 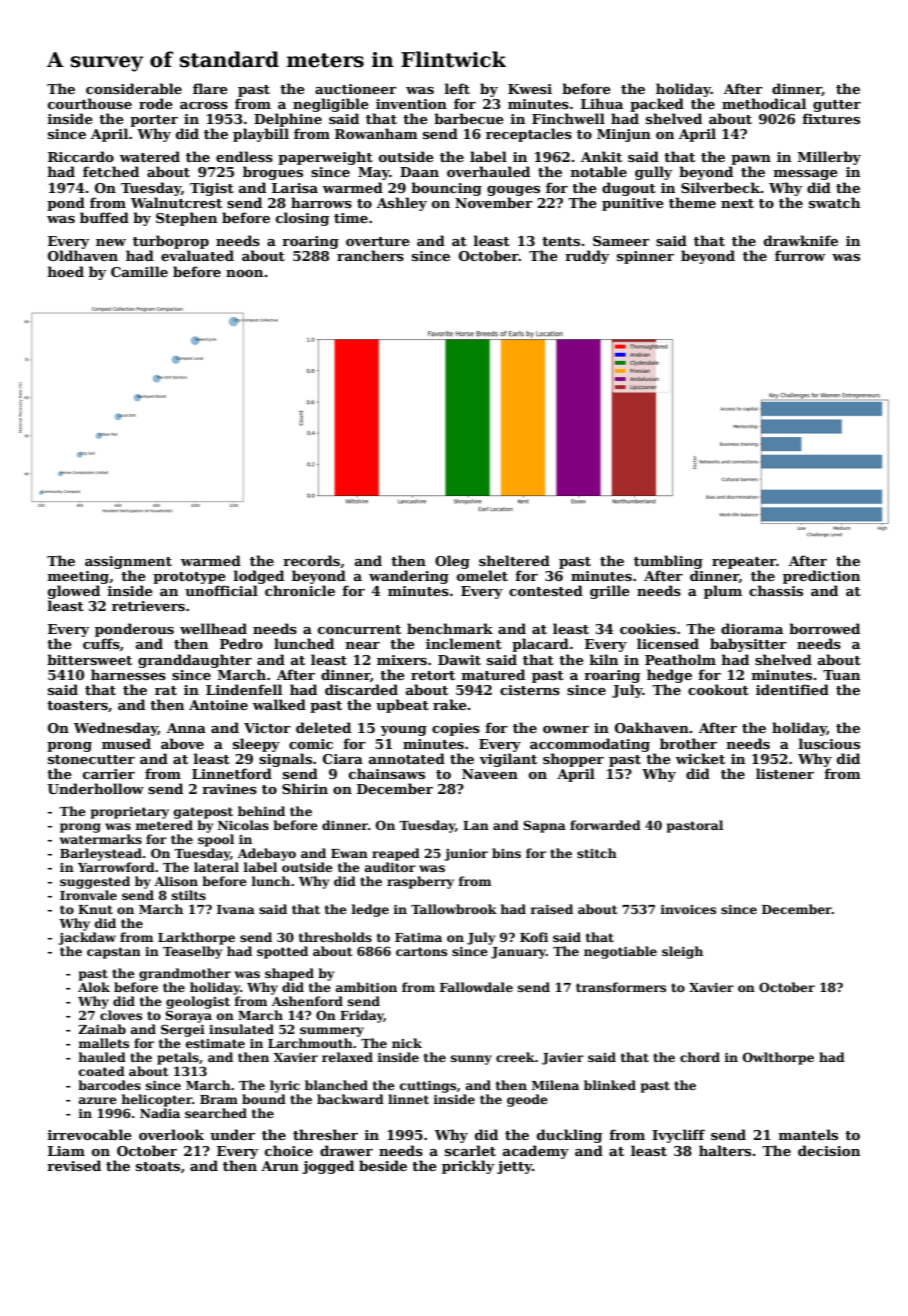 What do you see at coordinates (645, 257) in the page?
I see `spinner` at bounding box center [645, 257].
